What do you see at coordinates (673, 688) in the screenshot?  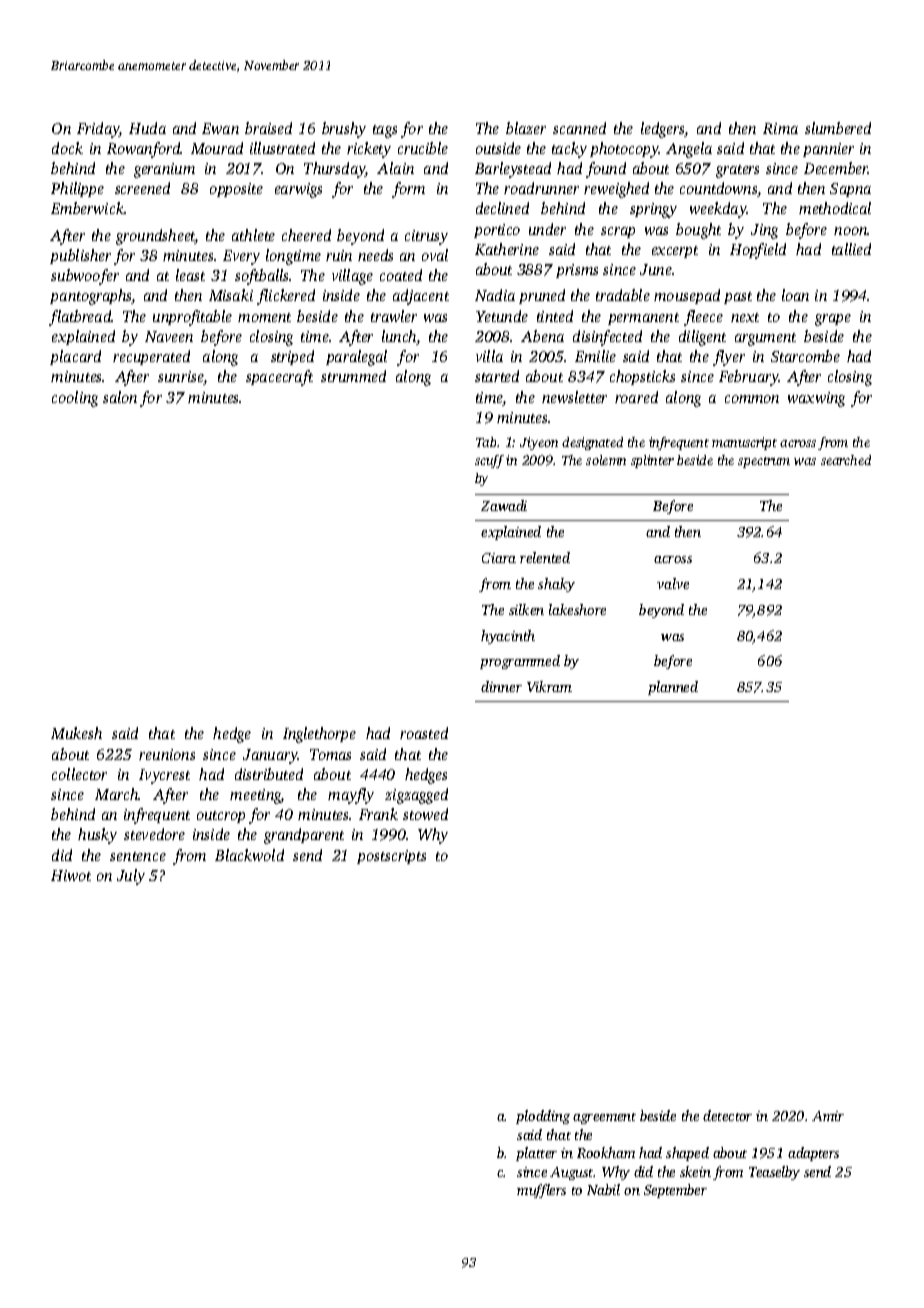 I see `planned` at bounding box center [673, 688].
